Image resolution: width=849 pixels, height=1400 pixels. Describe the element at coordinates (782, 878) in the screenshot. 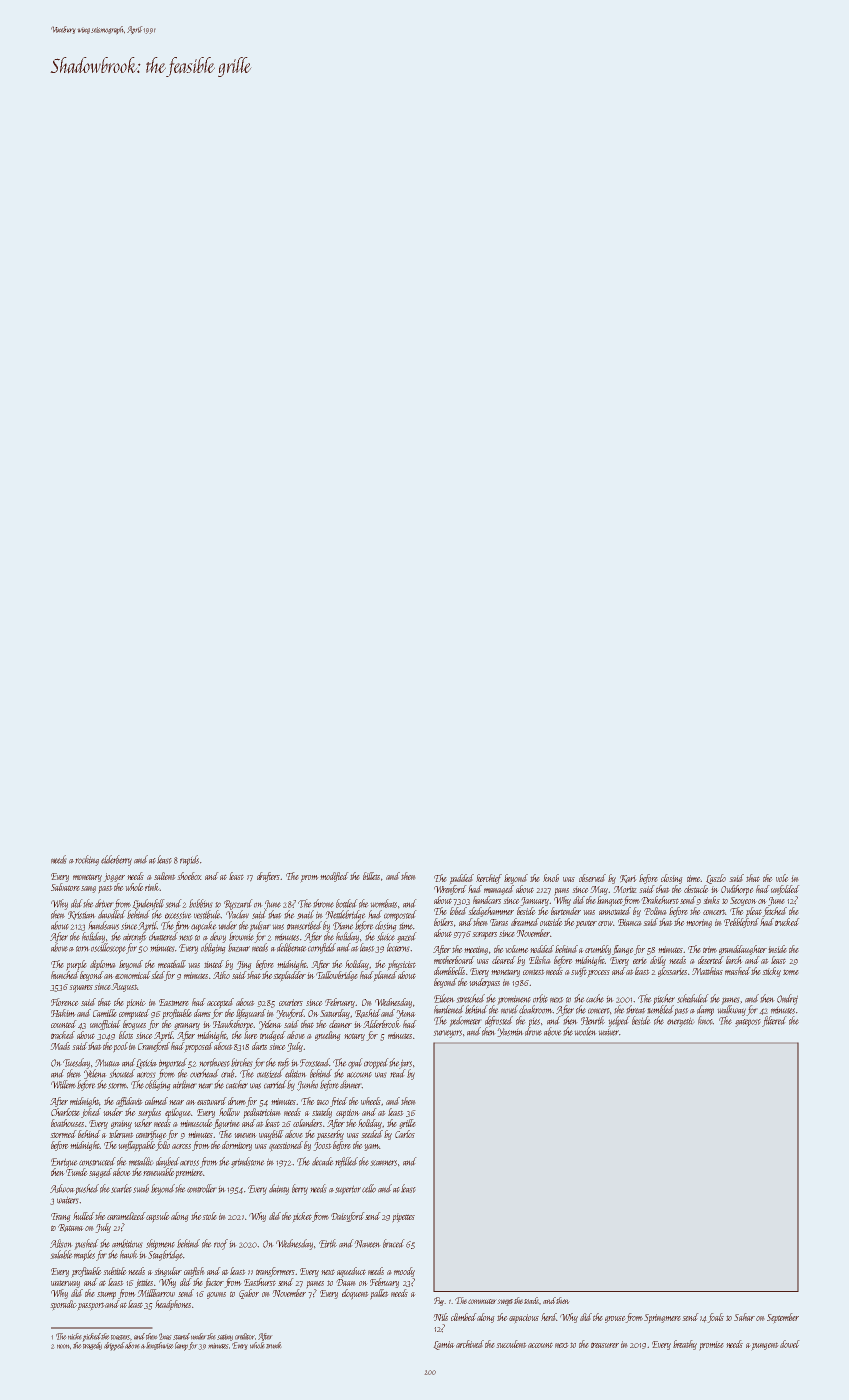

I see `vole` at that location.
